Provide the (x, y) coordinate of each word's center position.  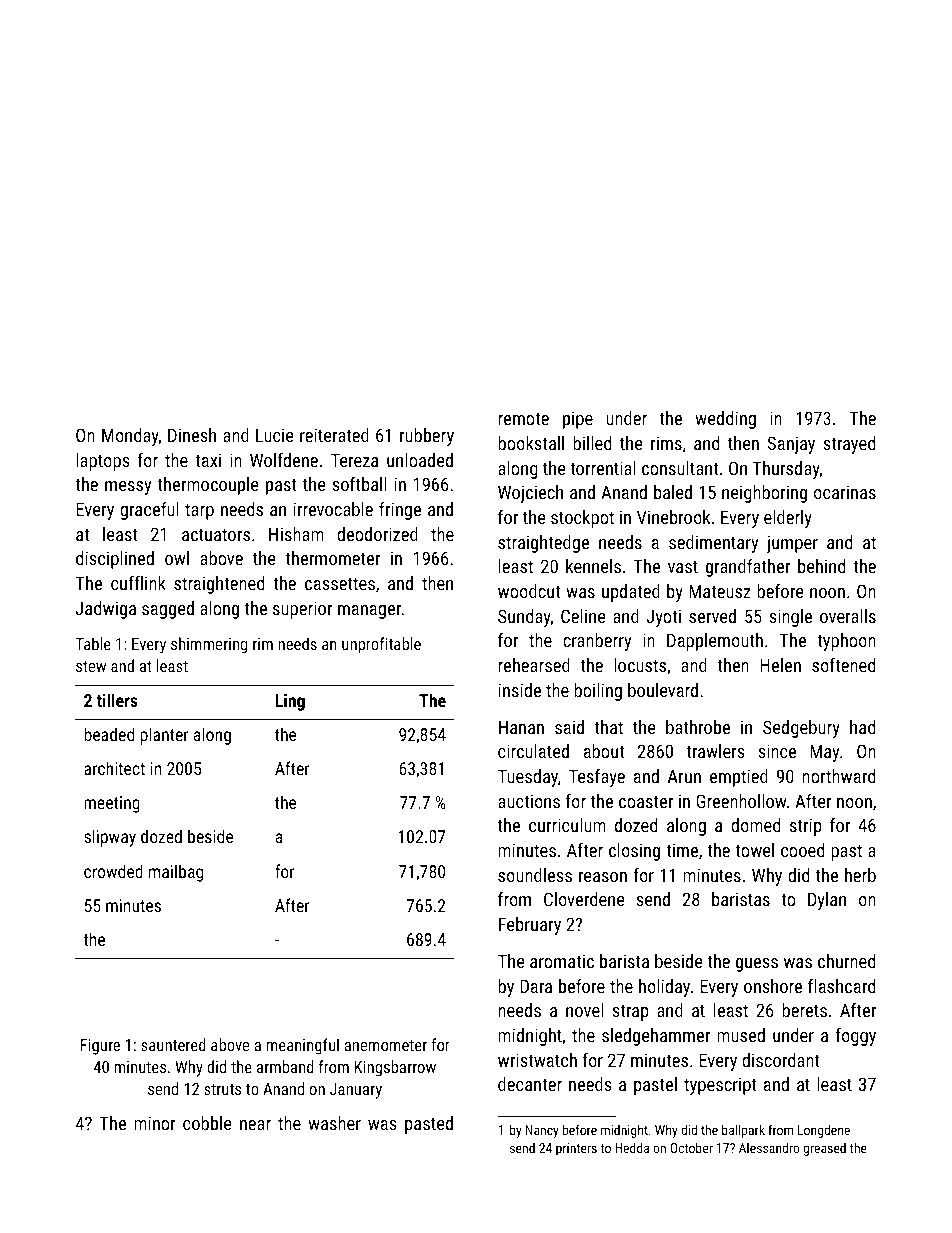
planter (164, 736)
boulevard (663, 690)
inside (520, 690)
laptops (103, 462)
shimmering (209, 645)
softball (359, 484)
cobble (207, 1123)
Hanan (521, 727)
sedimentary (714, 544)
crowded (113, 871)
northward (838, 776)
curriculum (567, 825)
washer (334, 1123)
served (712, 616)
